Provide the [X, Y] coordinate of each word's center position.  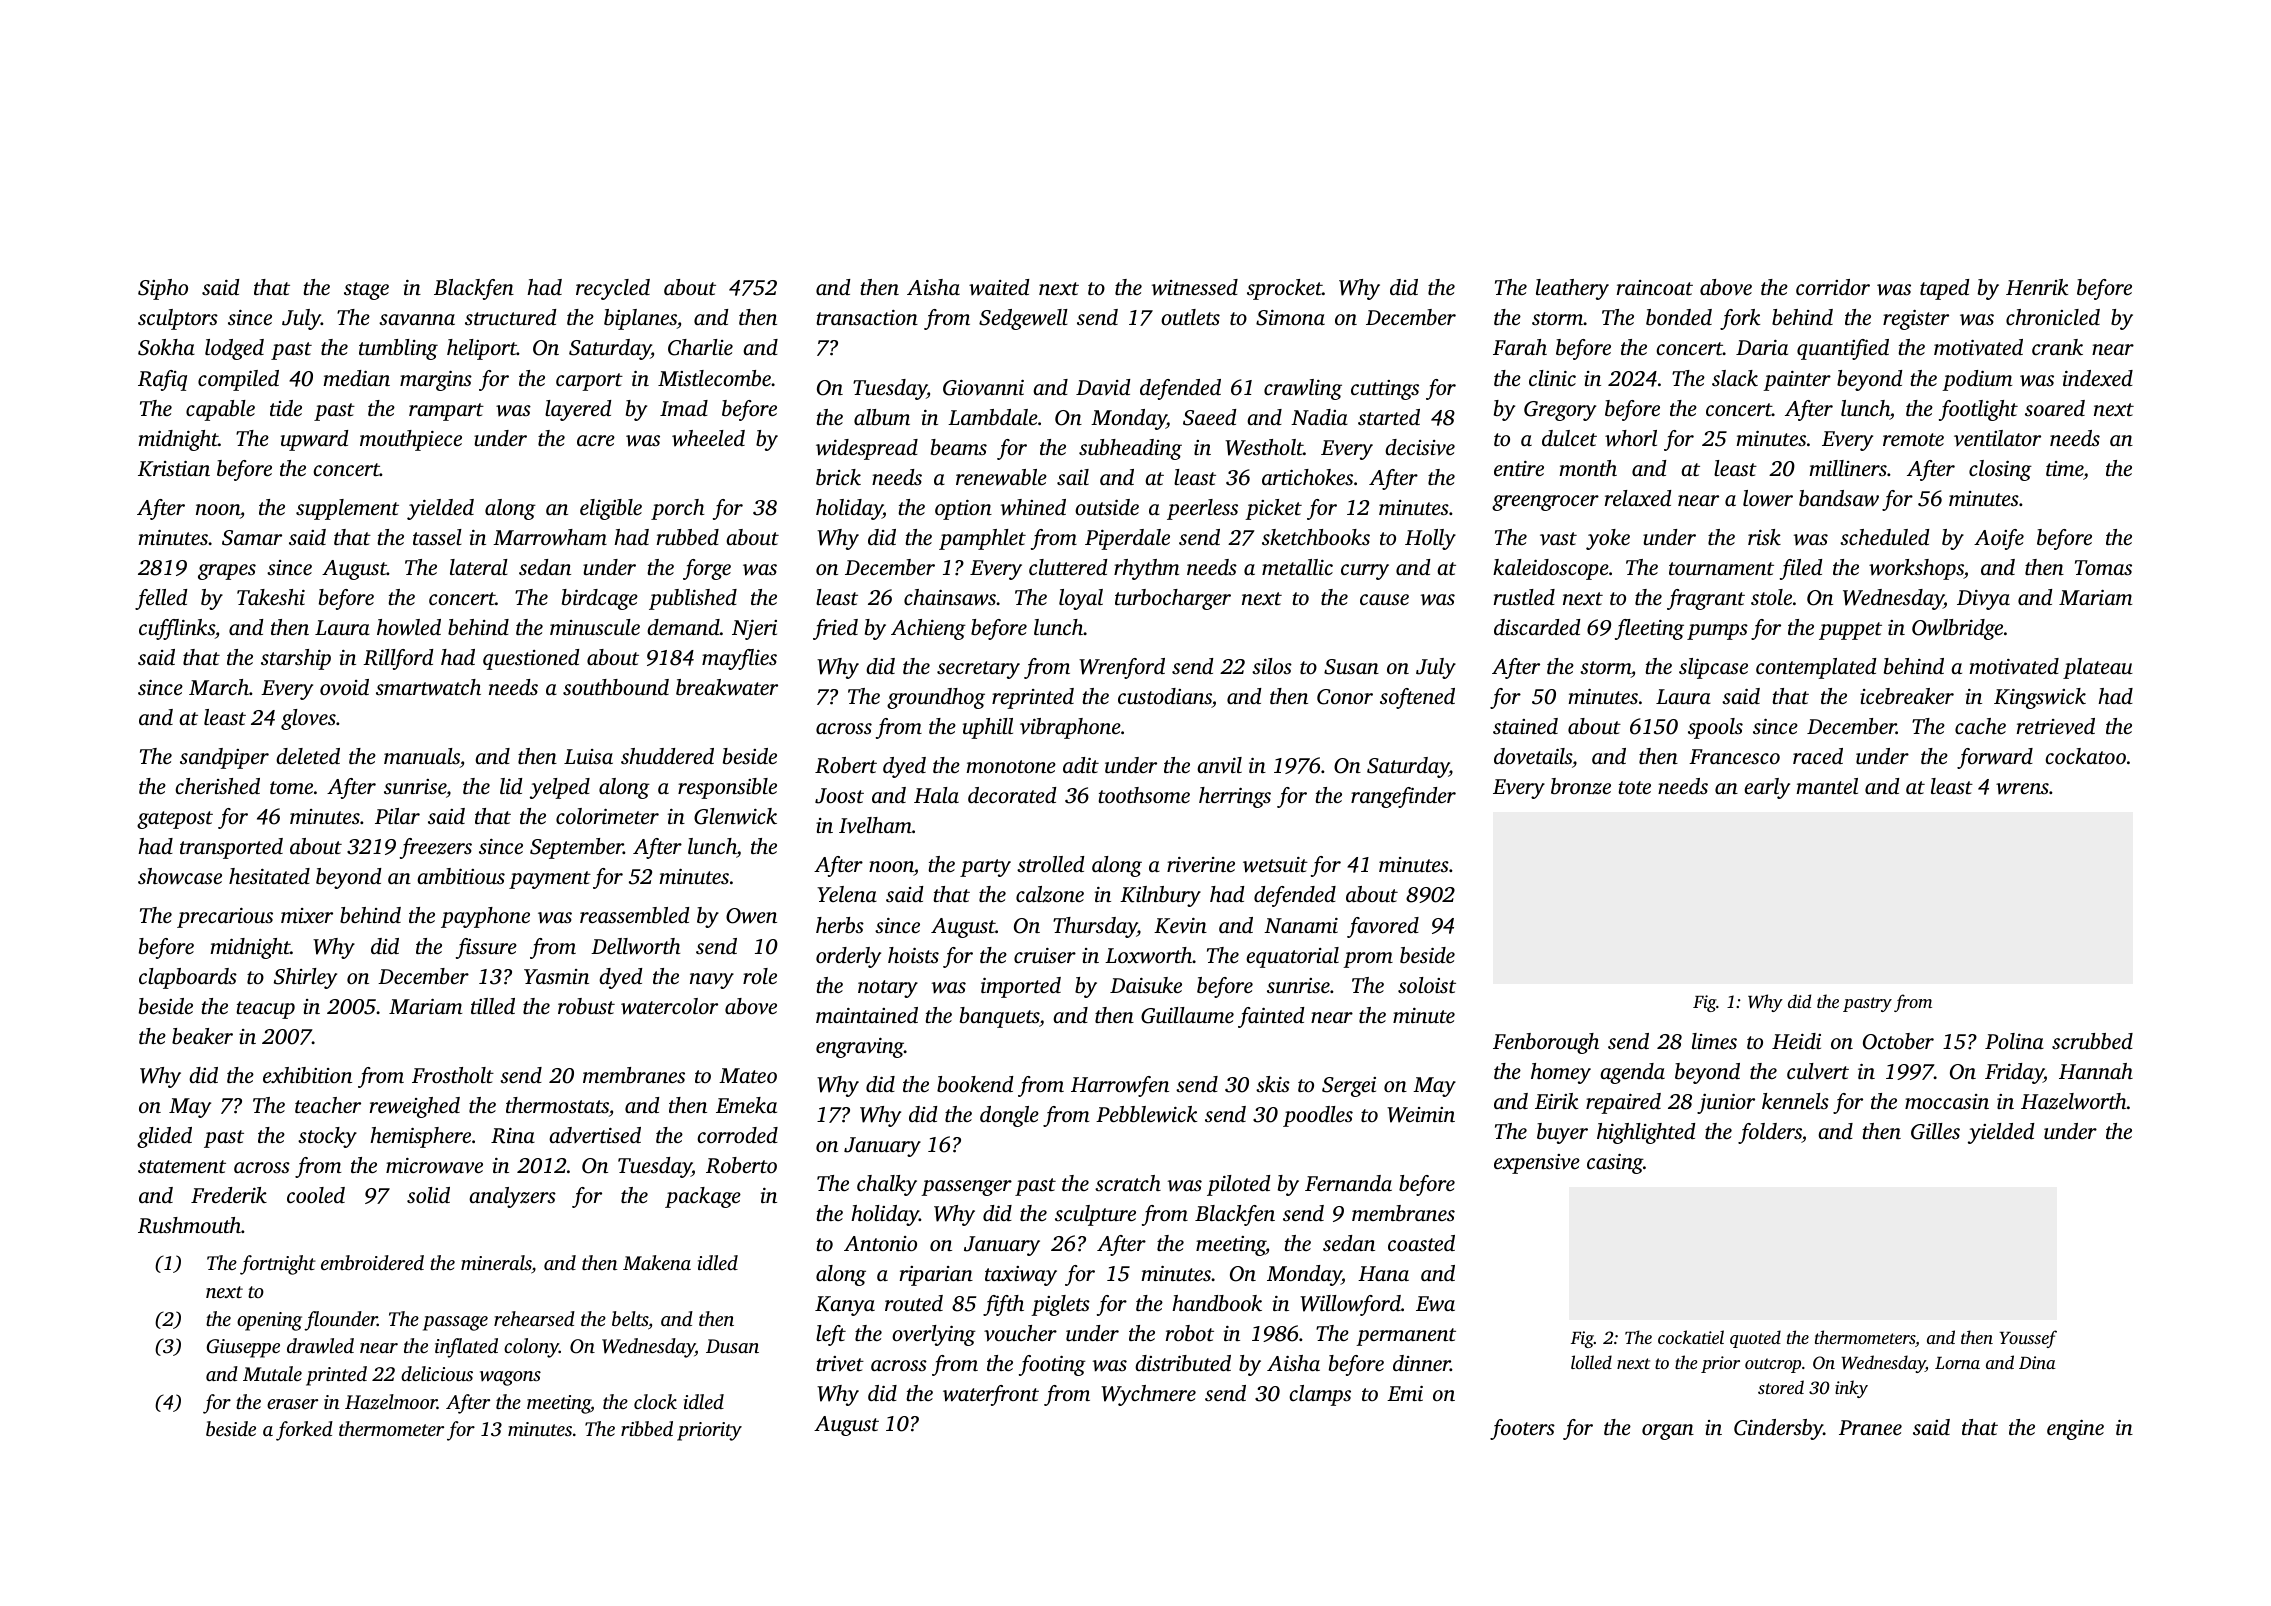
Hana [1383, 1273]
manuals [422, 756]
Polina [2014, 1041]
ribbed [647, 1428]
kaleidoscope [1551, 569]
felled [161, 599]
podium [1977, 380]
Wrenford [1122, 668]
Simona [1290, 318]
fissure [486, 948]
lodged [234, 349]
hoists [913, 955]
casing [1615, 1164]
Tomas [2103, 567]
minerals [496, 1264]
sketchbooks [1316, 537]
